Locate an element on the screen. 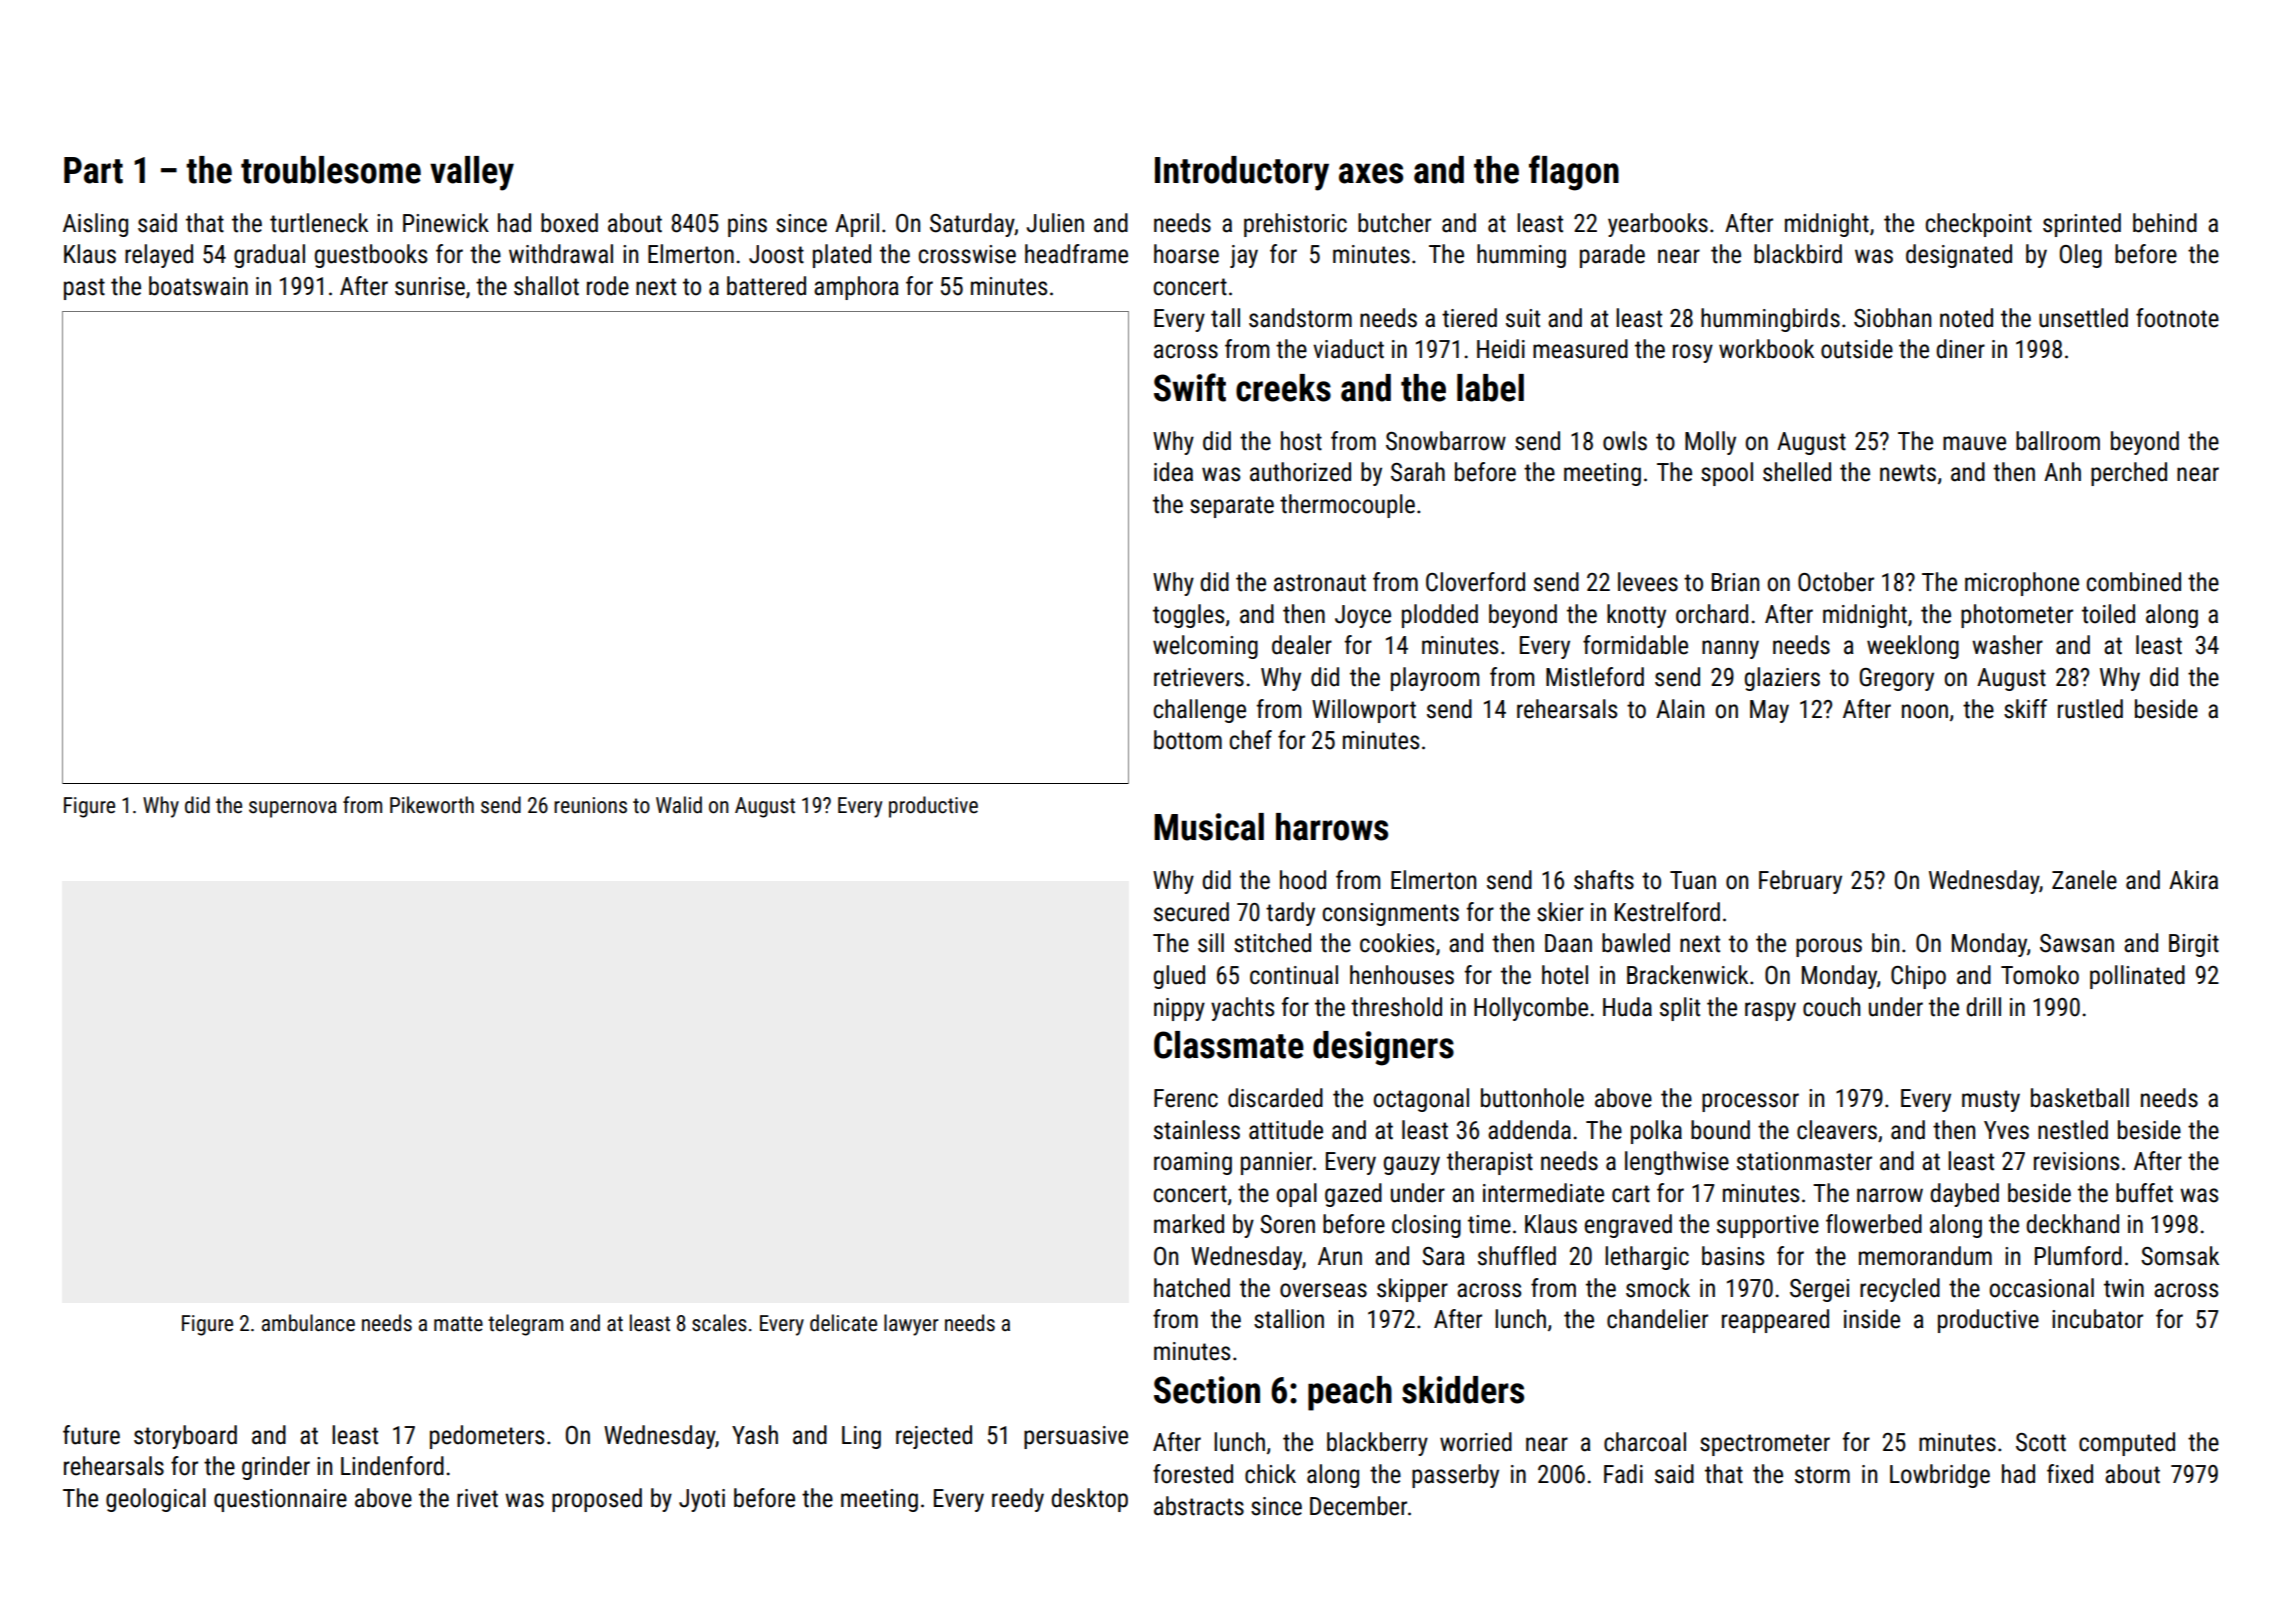  reedy is located at coordinates (1018, 1500).
